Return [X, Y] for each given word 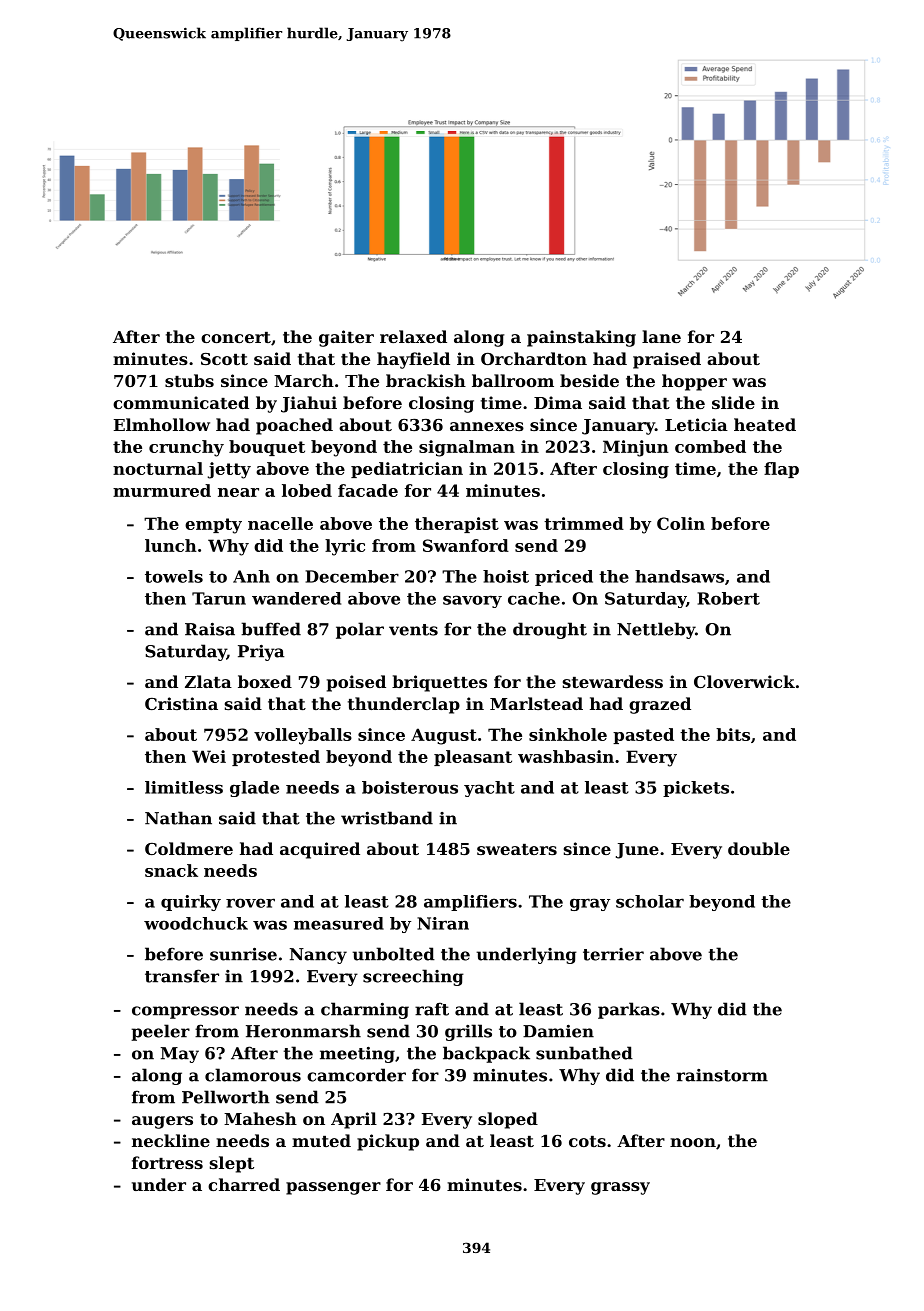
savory [472, 601]
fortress [167, 1162]
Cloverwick [744, 681]
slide [733, 402]
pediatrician [407, 470]
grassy [620, 1188]
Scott [224, 359]
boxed [265, 681]
